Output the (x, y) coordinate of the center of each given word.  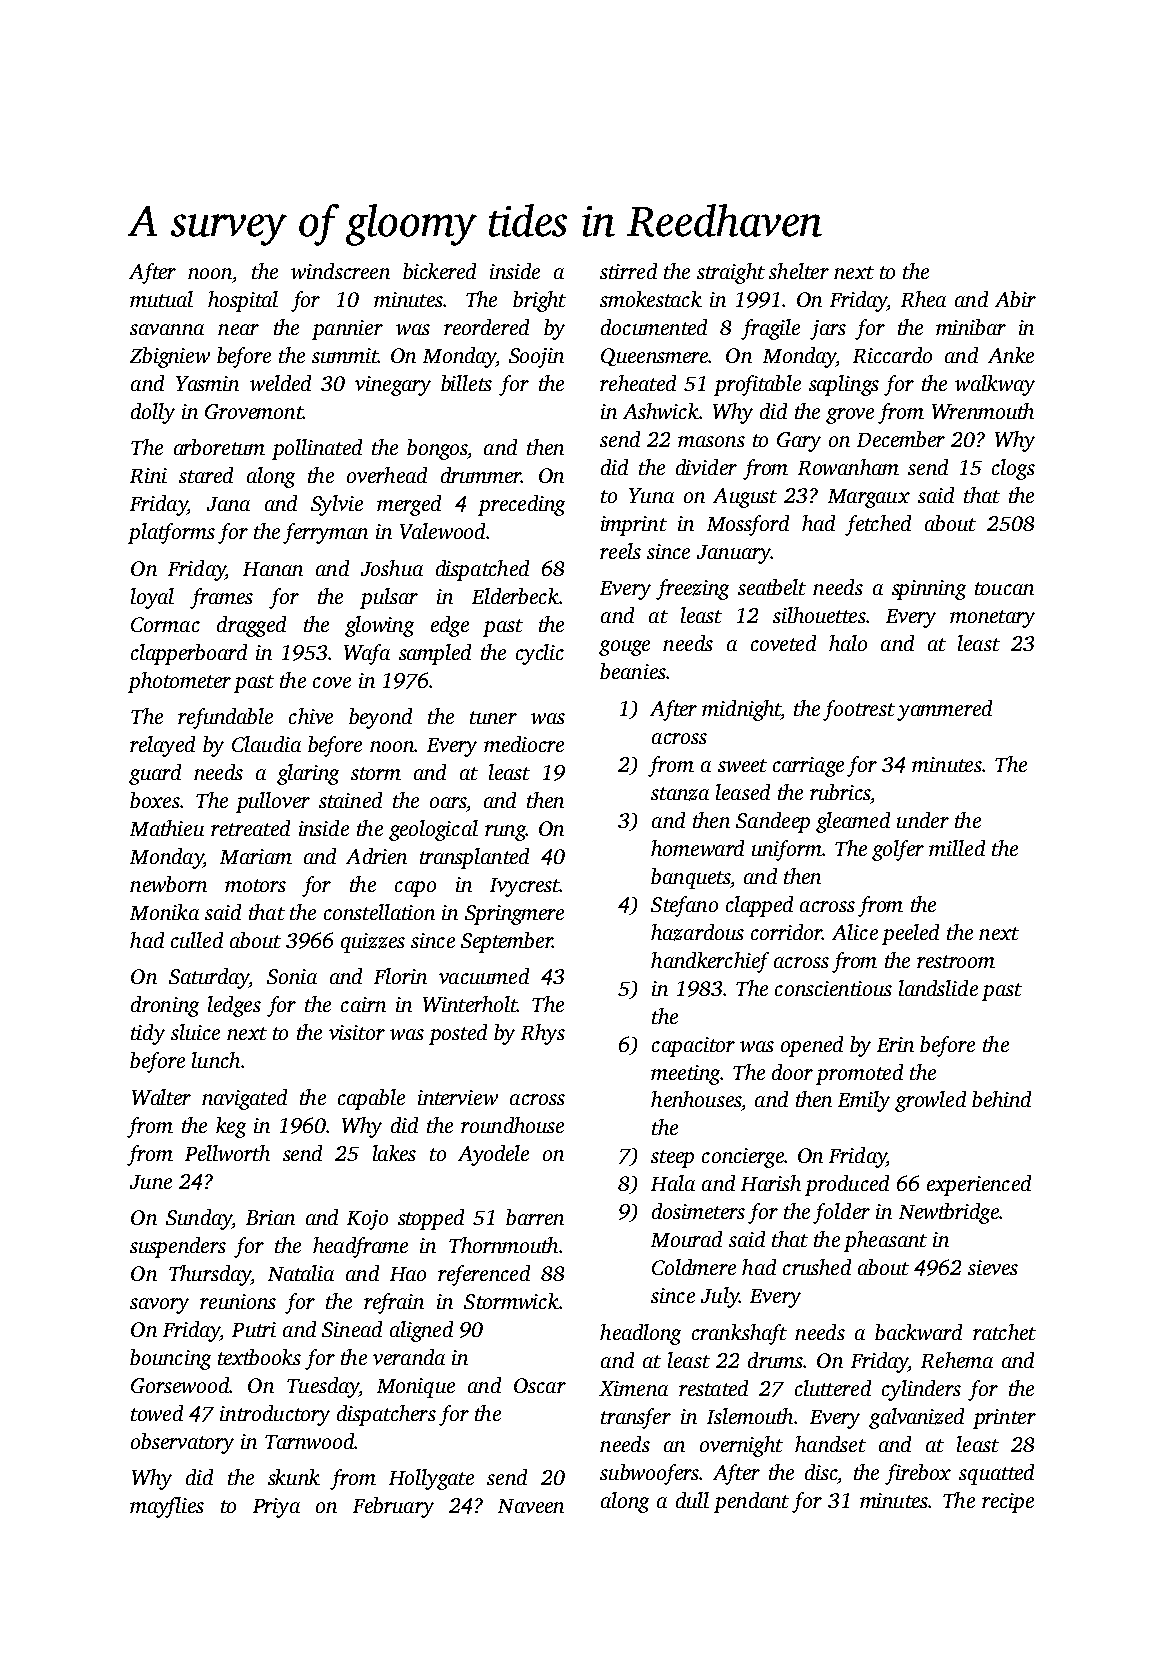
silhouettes (819, 615)
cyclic (540, 654)
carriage (808, 767)
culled (197, 940)
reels (620, 551)
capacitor (693, 1047)
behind (1001, 1099)
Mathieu (167, 828)
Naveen (531, 1506)
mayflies (167, 1507)
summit (345, 355)
